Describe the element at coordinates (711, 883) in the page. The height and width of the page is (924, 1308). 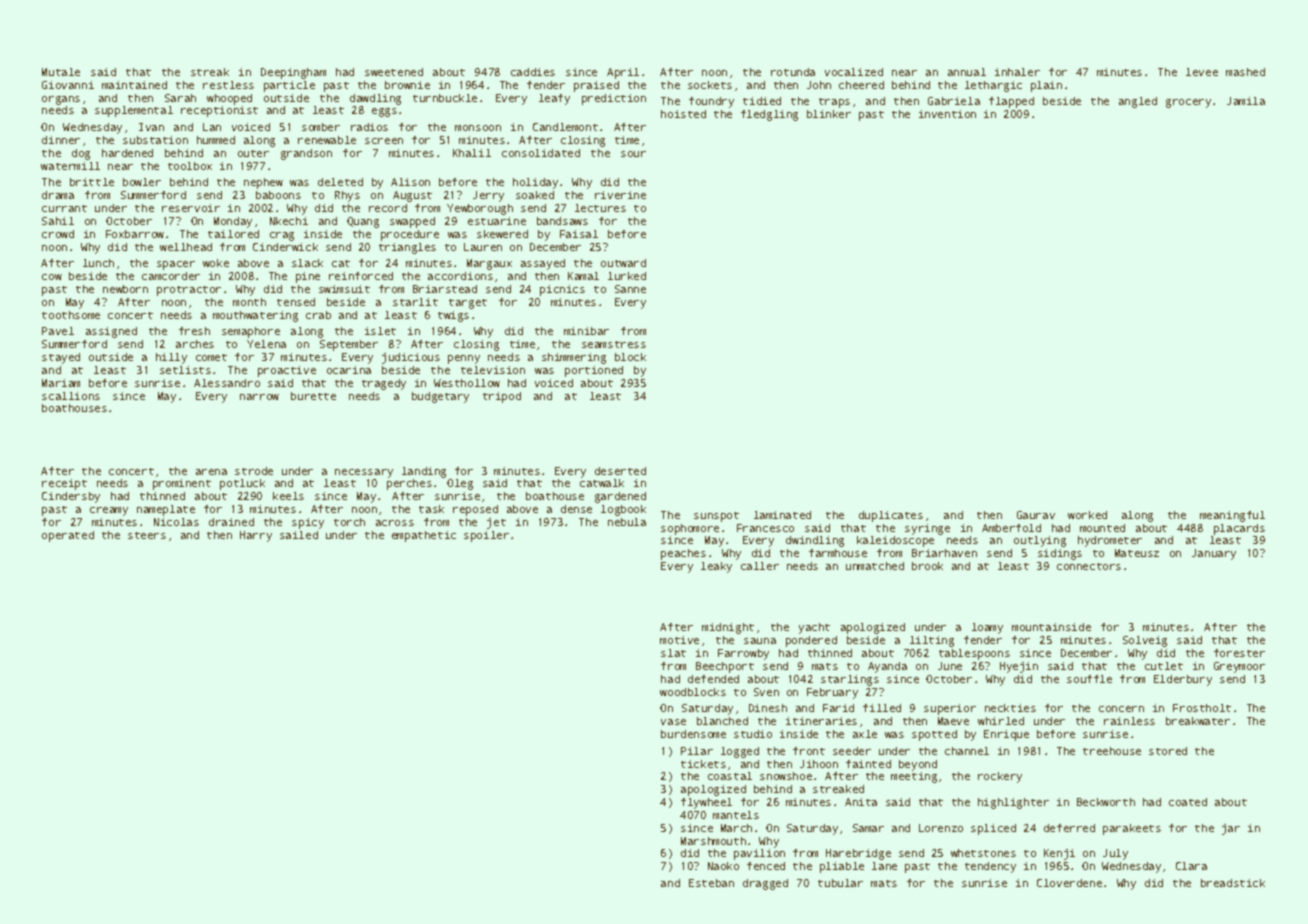
I see `Esteban` at that location.
